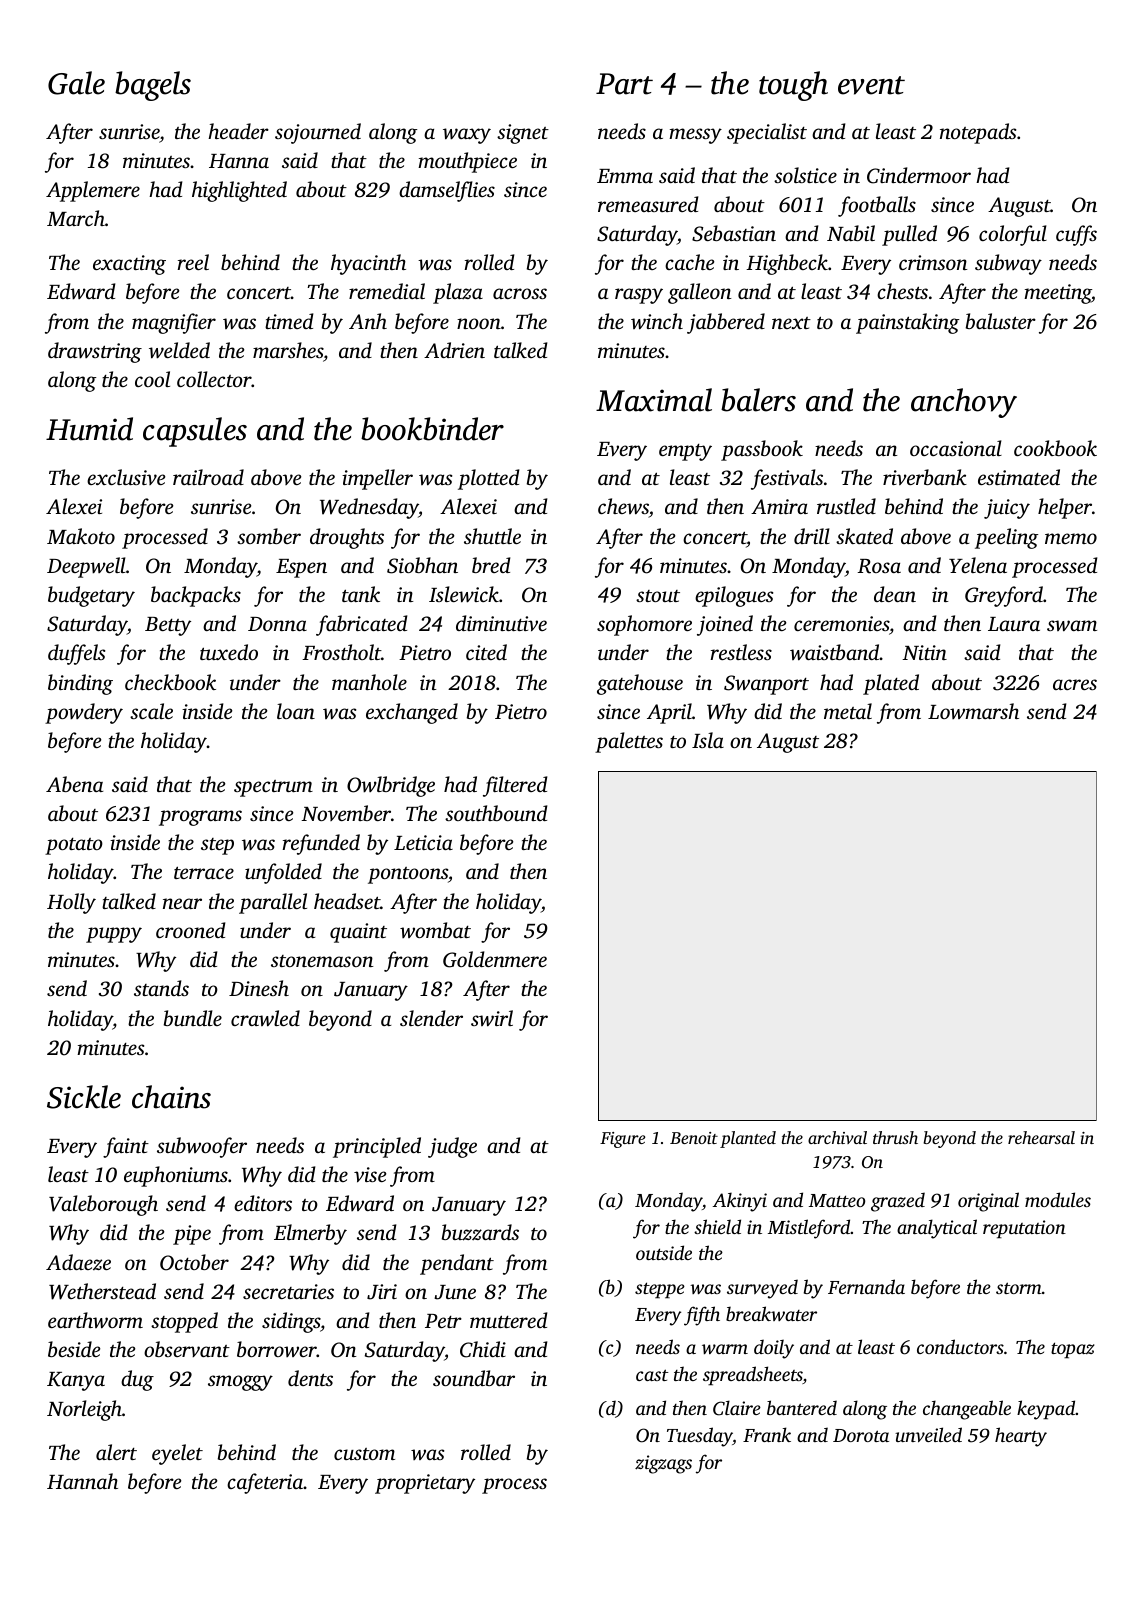  What do you see at coordinates (978, 133) in the screenshot?
I see `notepads` at bounding box center [978, 133].
